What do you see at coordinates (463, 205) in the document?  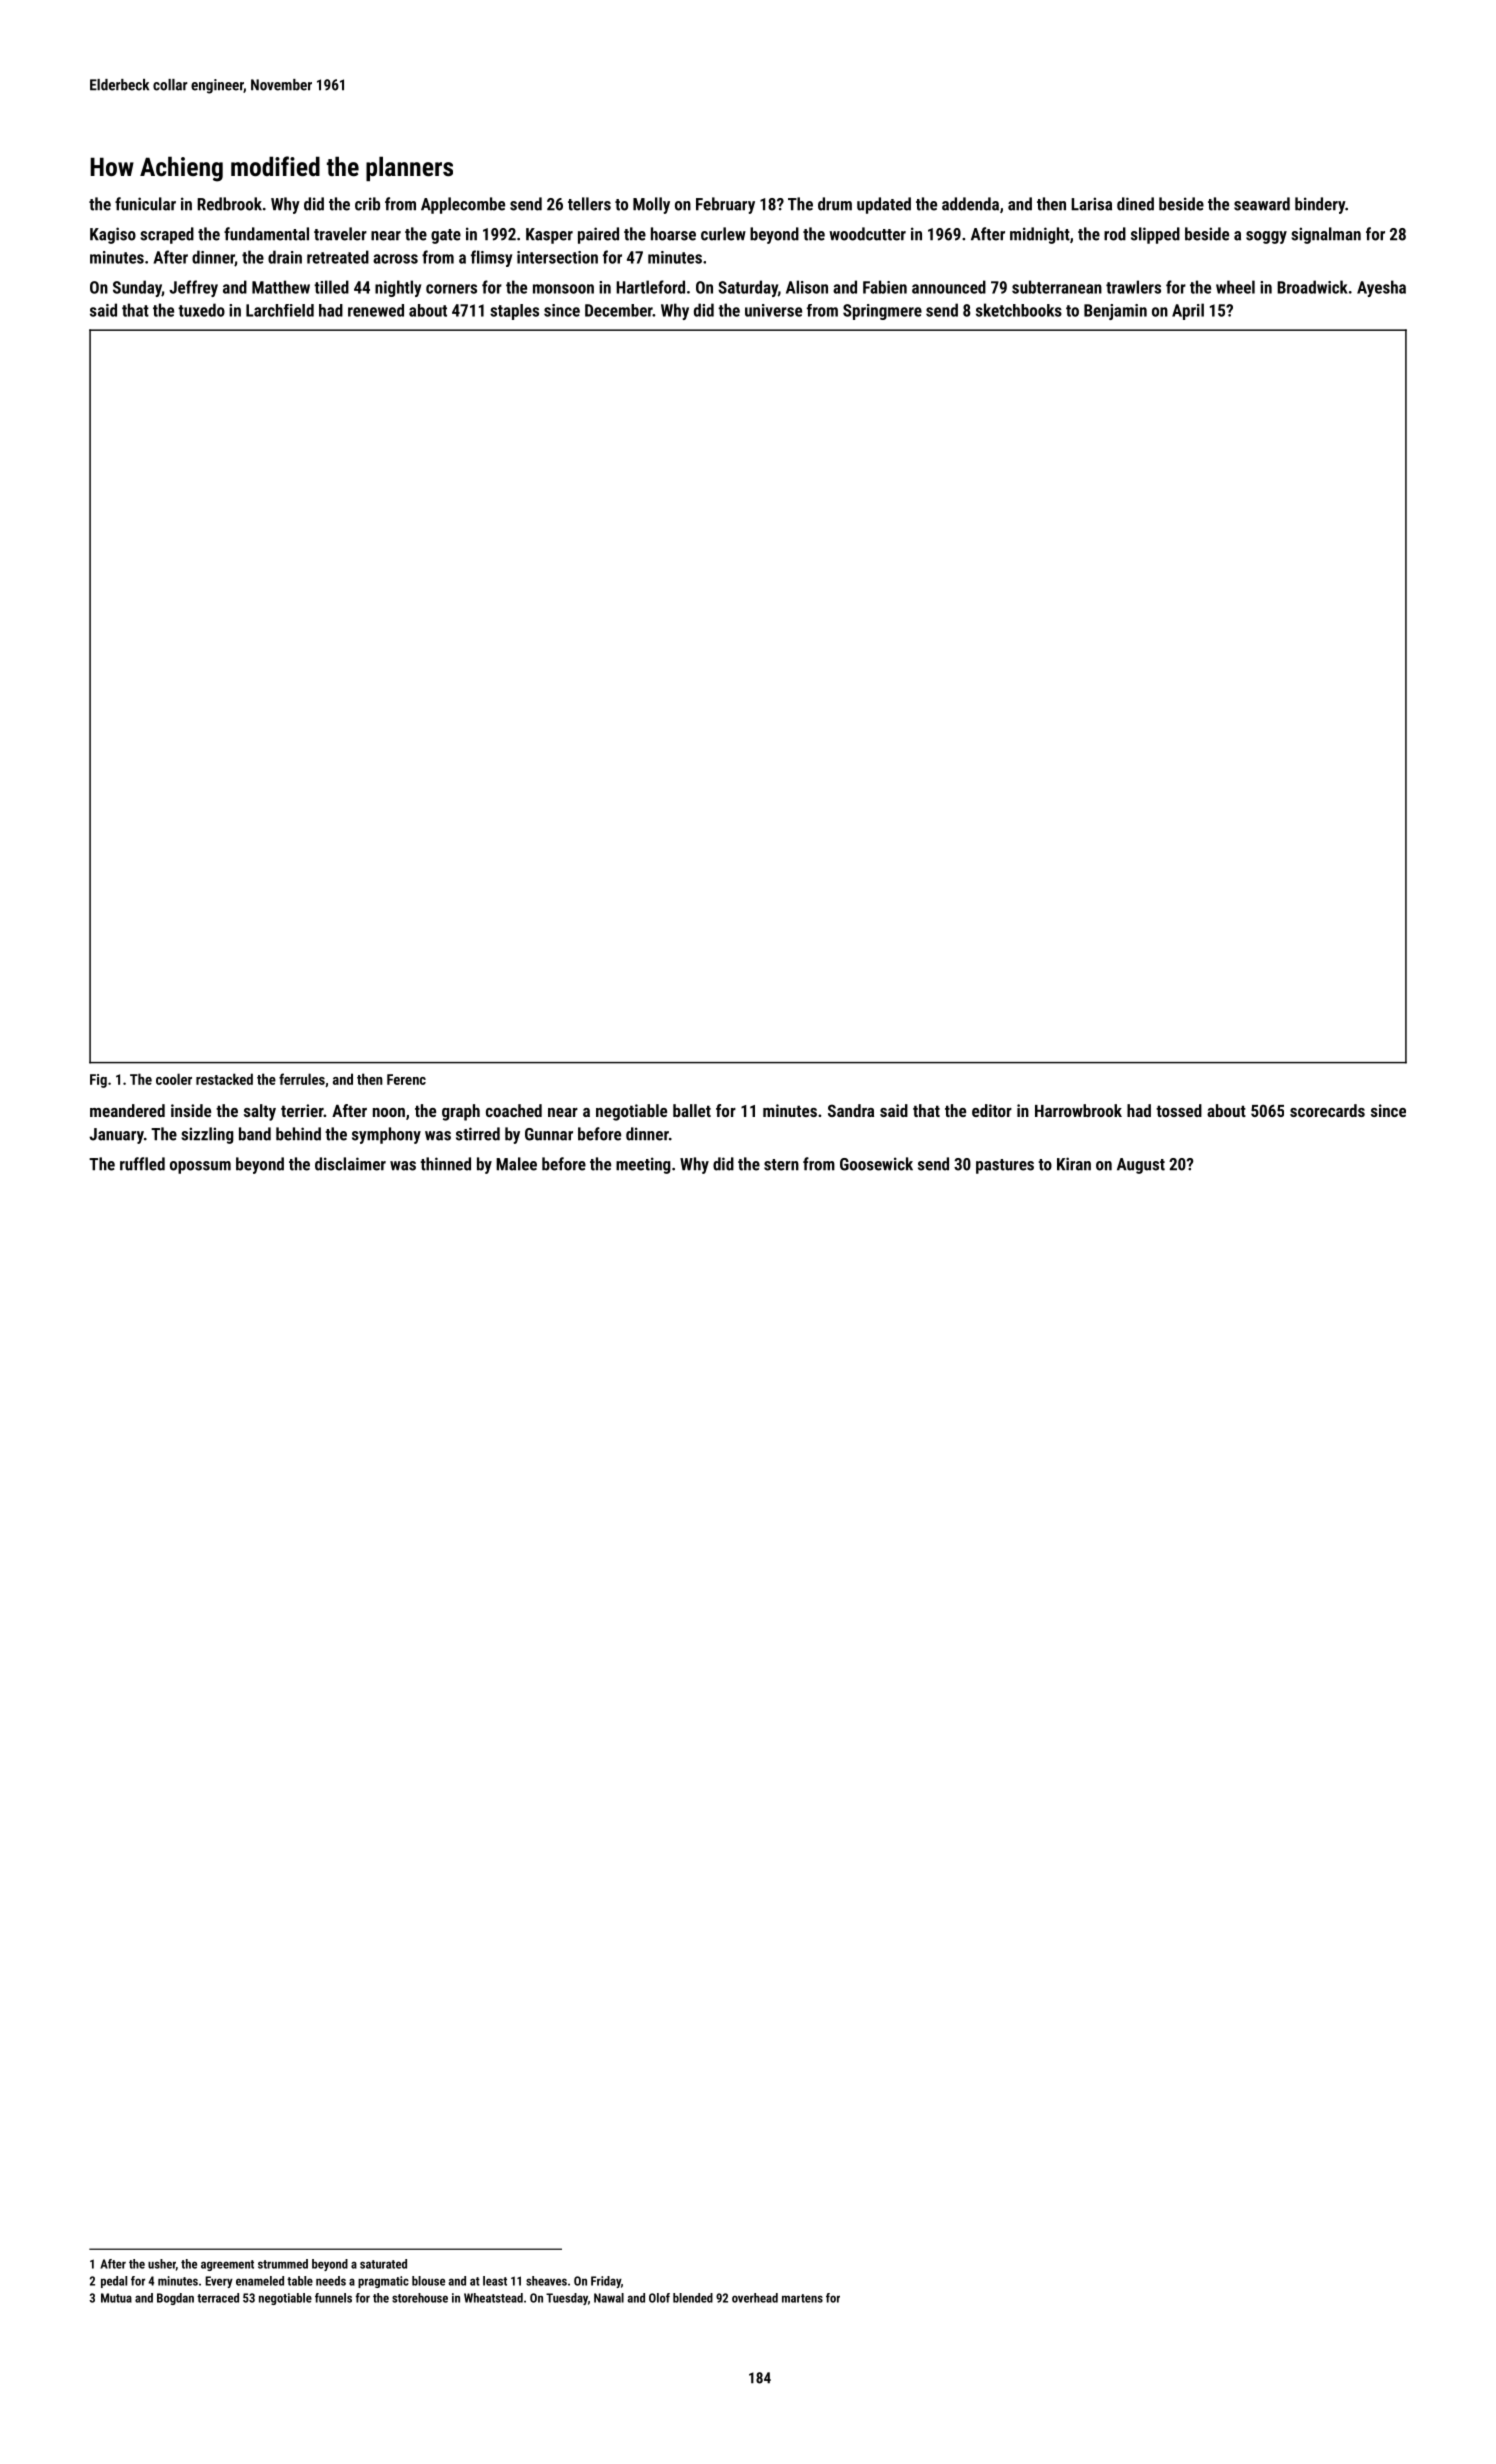 I see `Applecombe` at bounding box center [463, 205].
